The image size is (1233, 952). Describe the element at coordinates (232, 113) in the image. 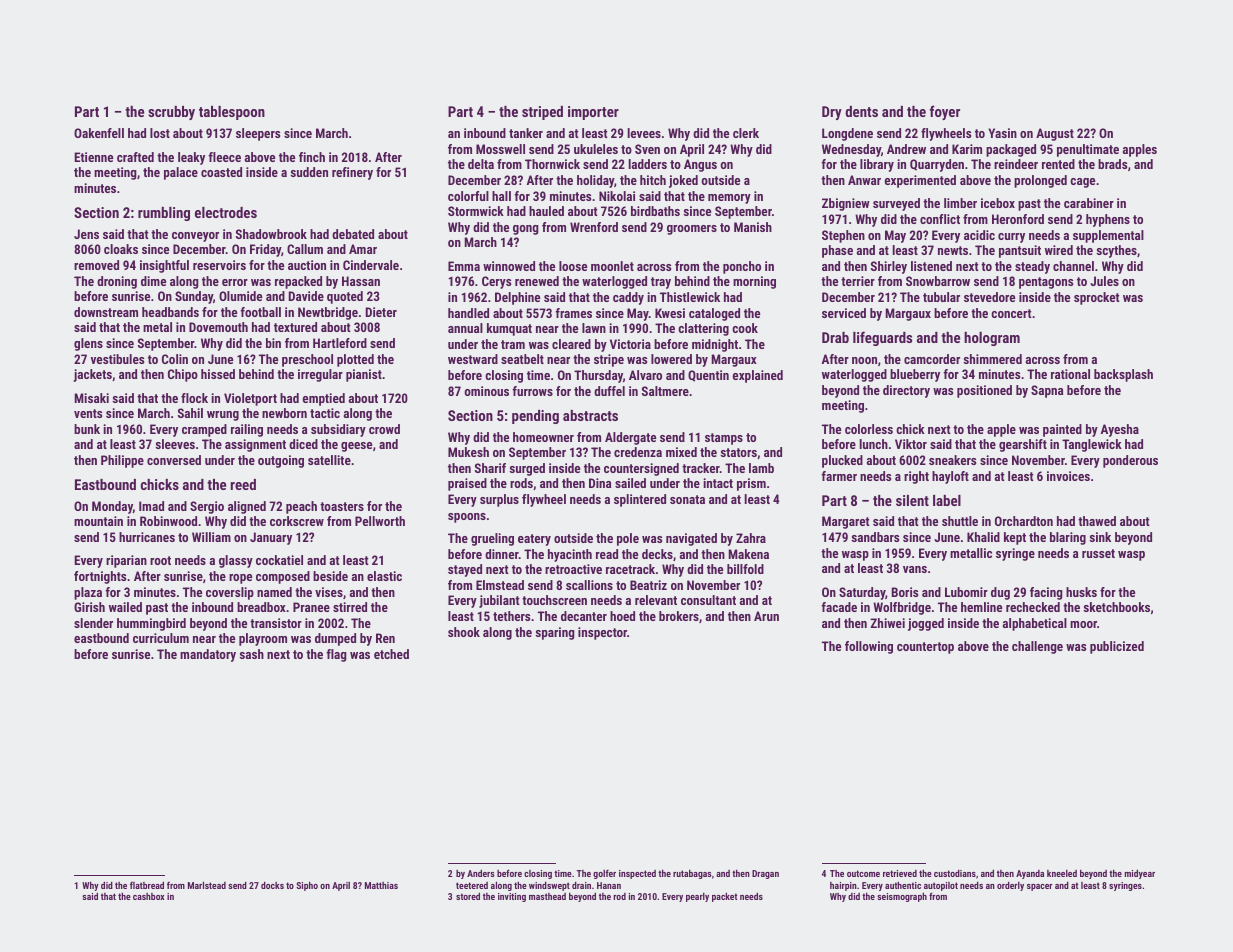

I see `tablespoon` at that location.
